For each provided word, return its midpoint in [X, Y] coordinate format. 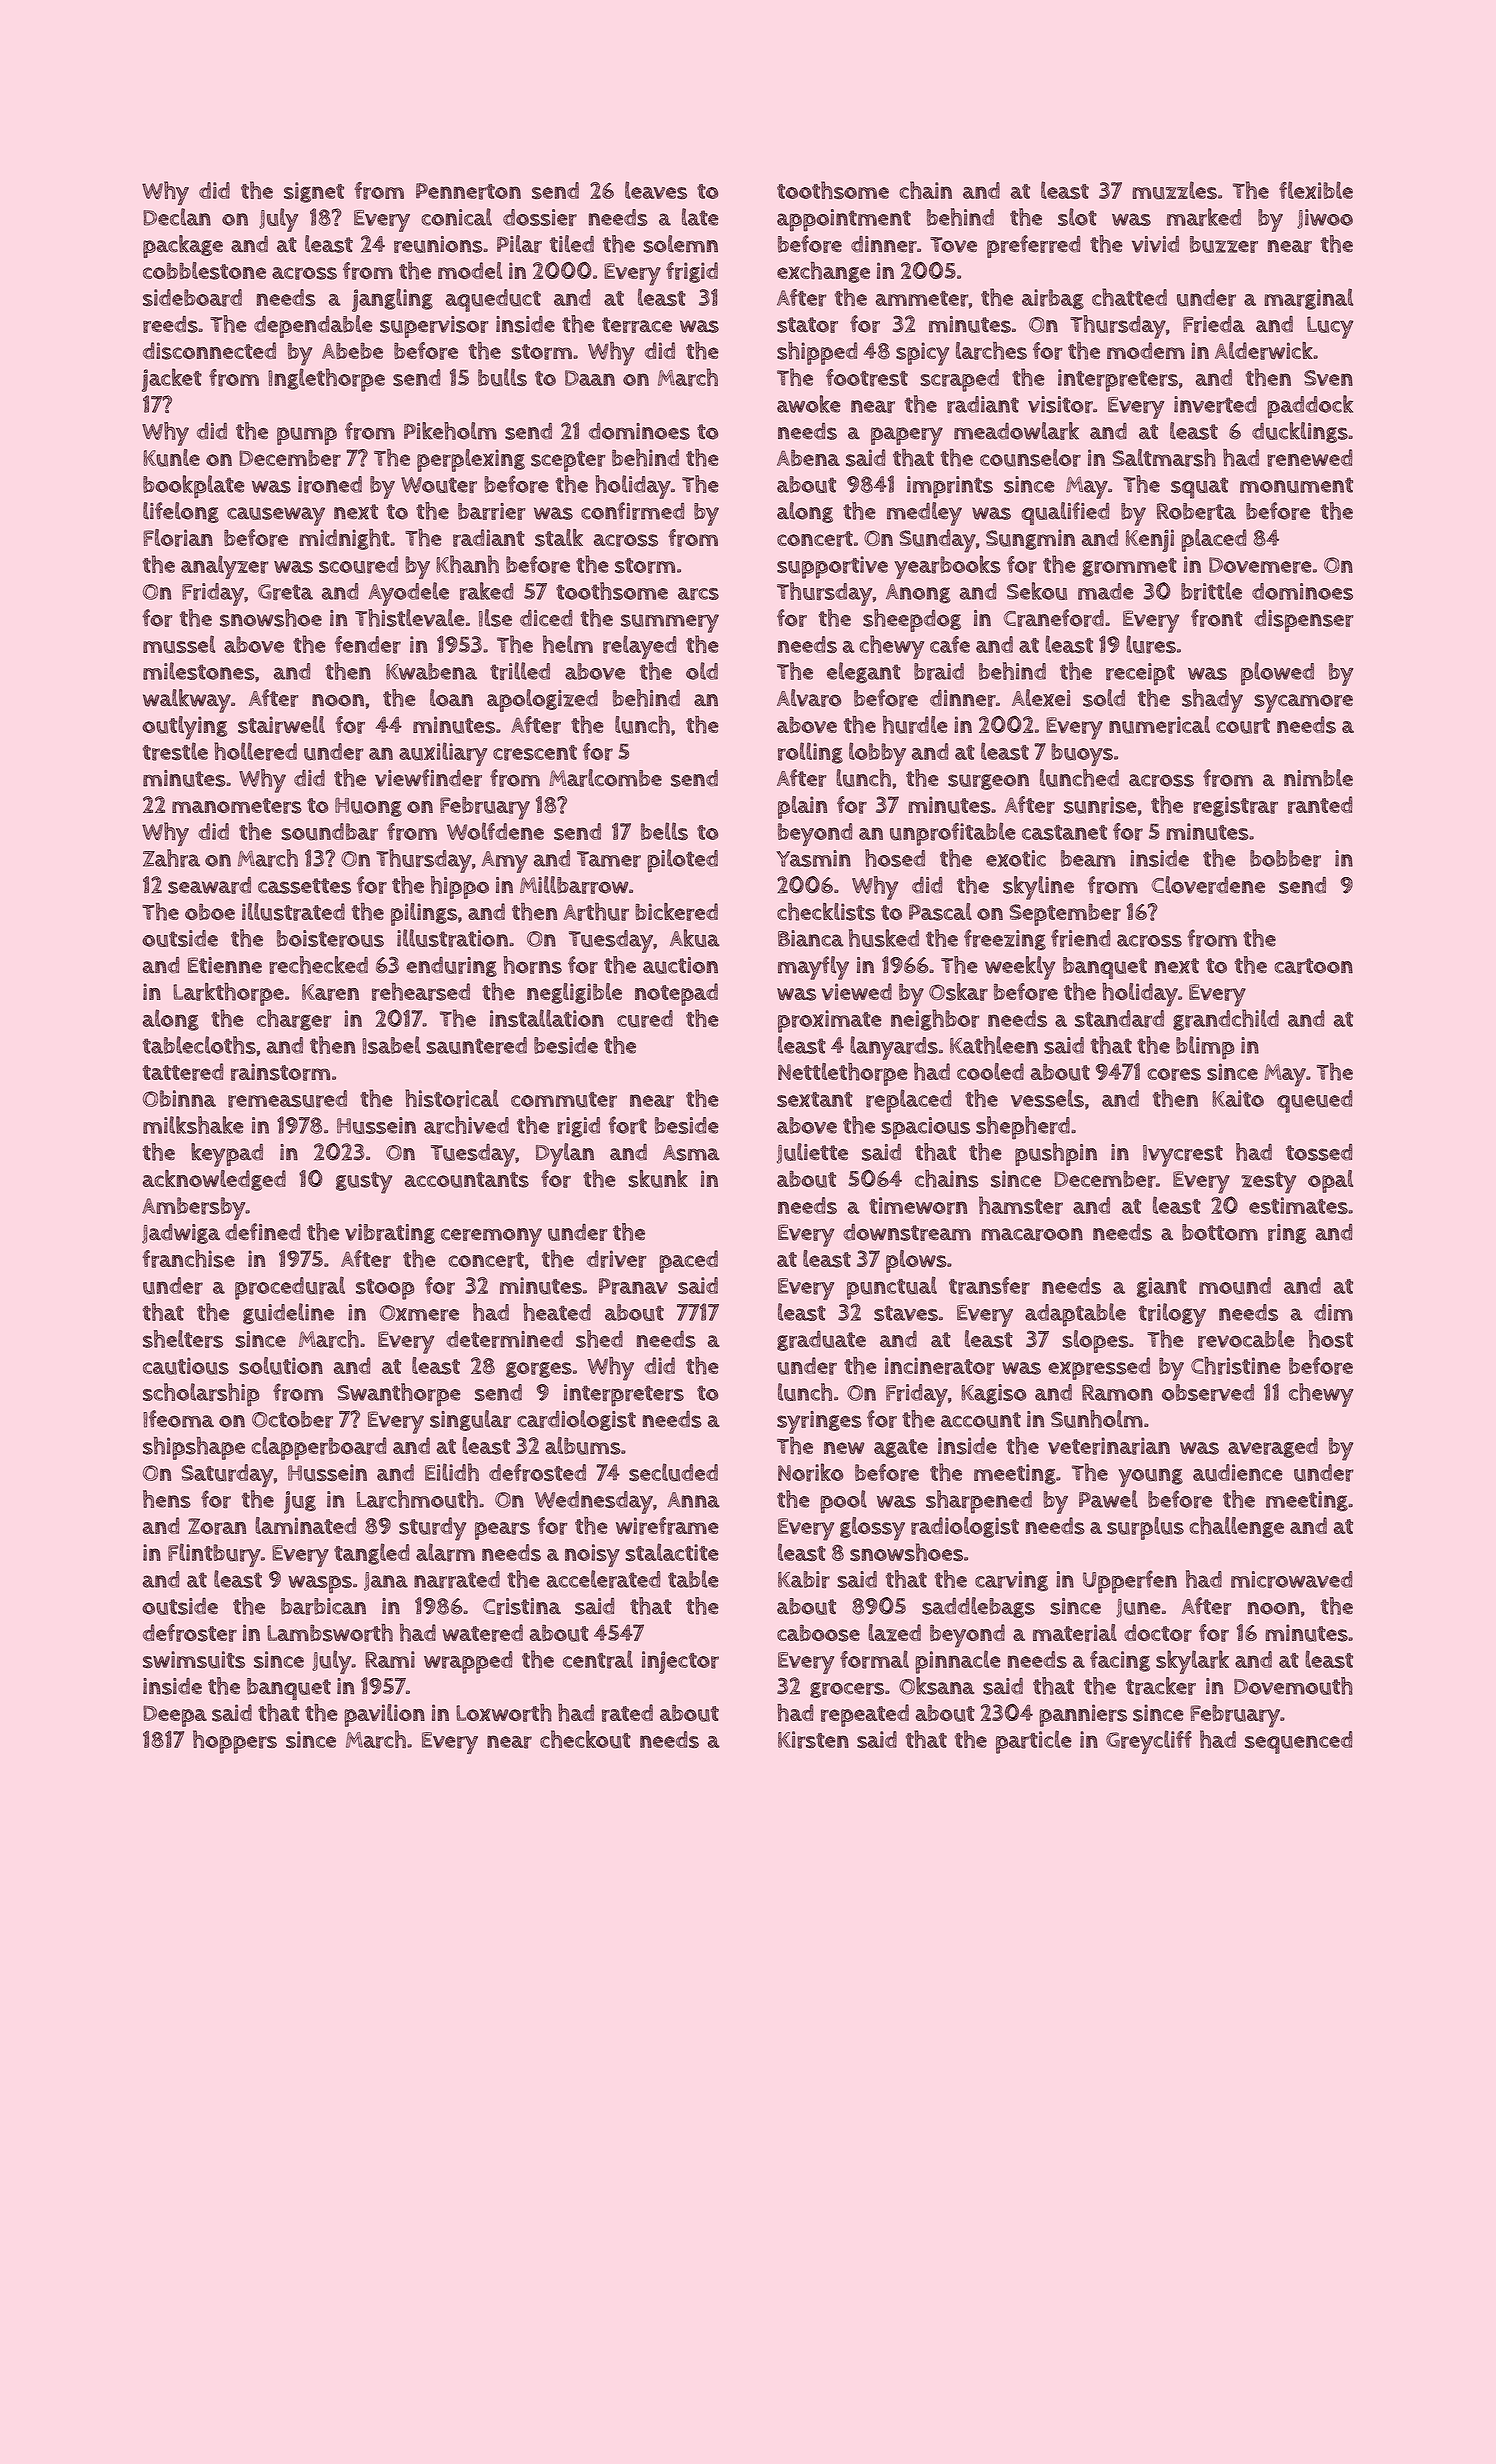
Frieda [1214, 324]
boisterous [330, 938]
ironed [330, 484]
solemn [680, 244]
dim [1333, 1312]
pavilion [384, 1715]
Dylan [565, 1155]
